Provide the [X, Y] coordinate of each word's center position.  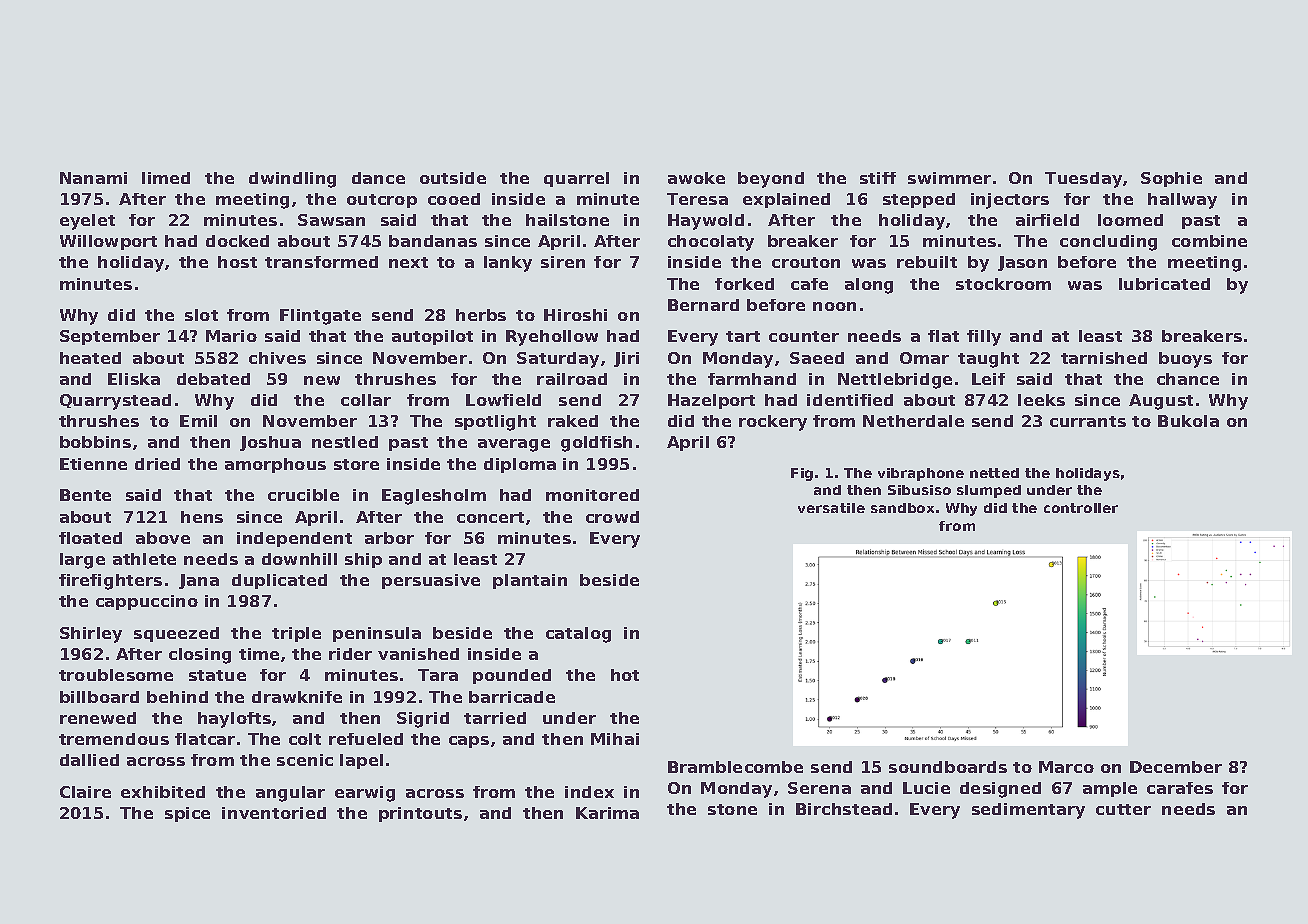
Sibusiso [919, 490]
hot [625, 675]
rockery [773, 423]
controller [1081, 508]
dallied [89, 760]
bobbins [95, 442]
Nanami [93, 178]
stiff [878, 178]
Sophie [1171, 179]
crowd [612, 517]
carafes [1180, 788]
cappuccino [147, 602]
